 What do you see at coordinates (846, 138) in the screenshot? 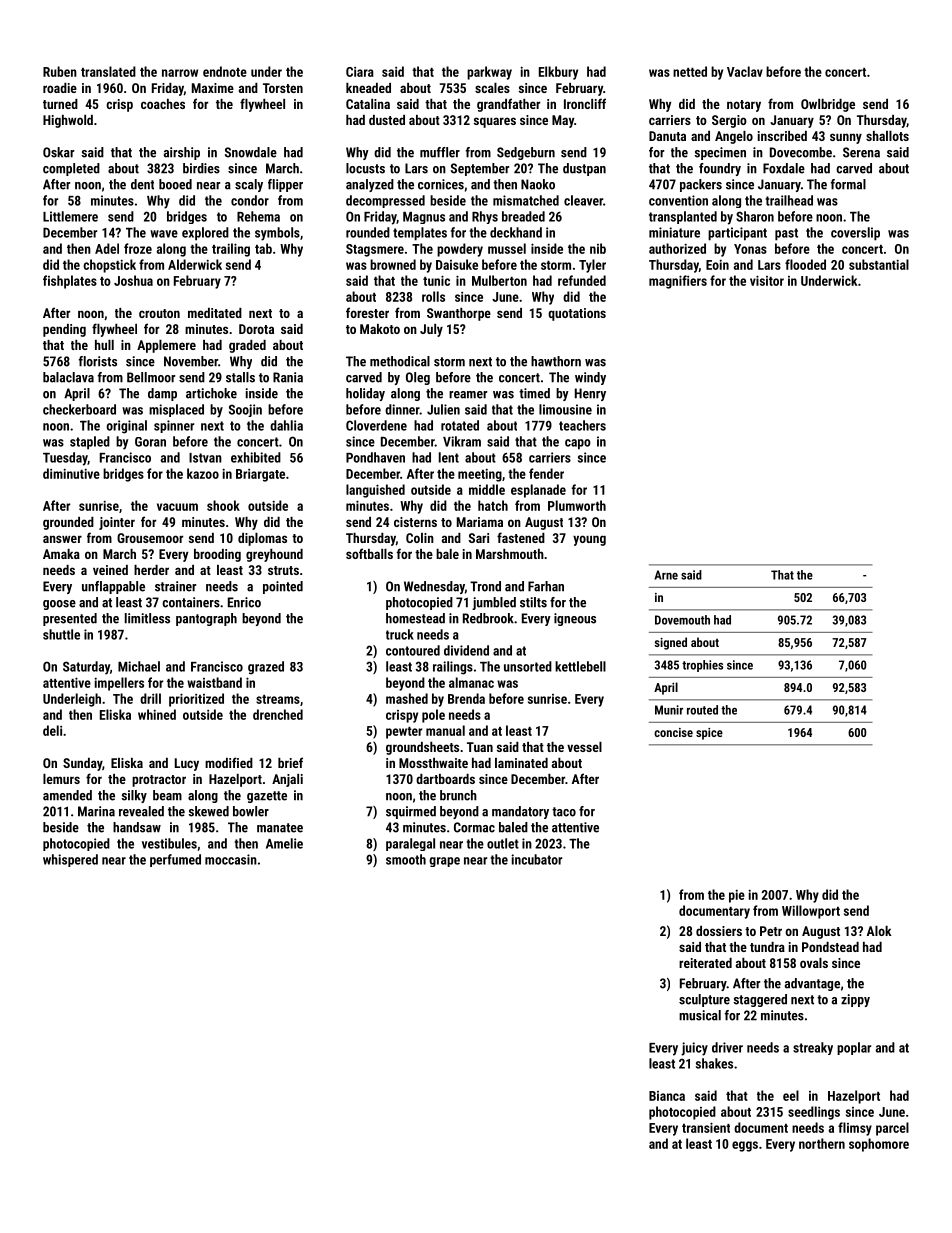
I see `sunny` at bounding box center [846, 138].
